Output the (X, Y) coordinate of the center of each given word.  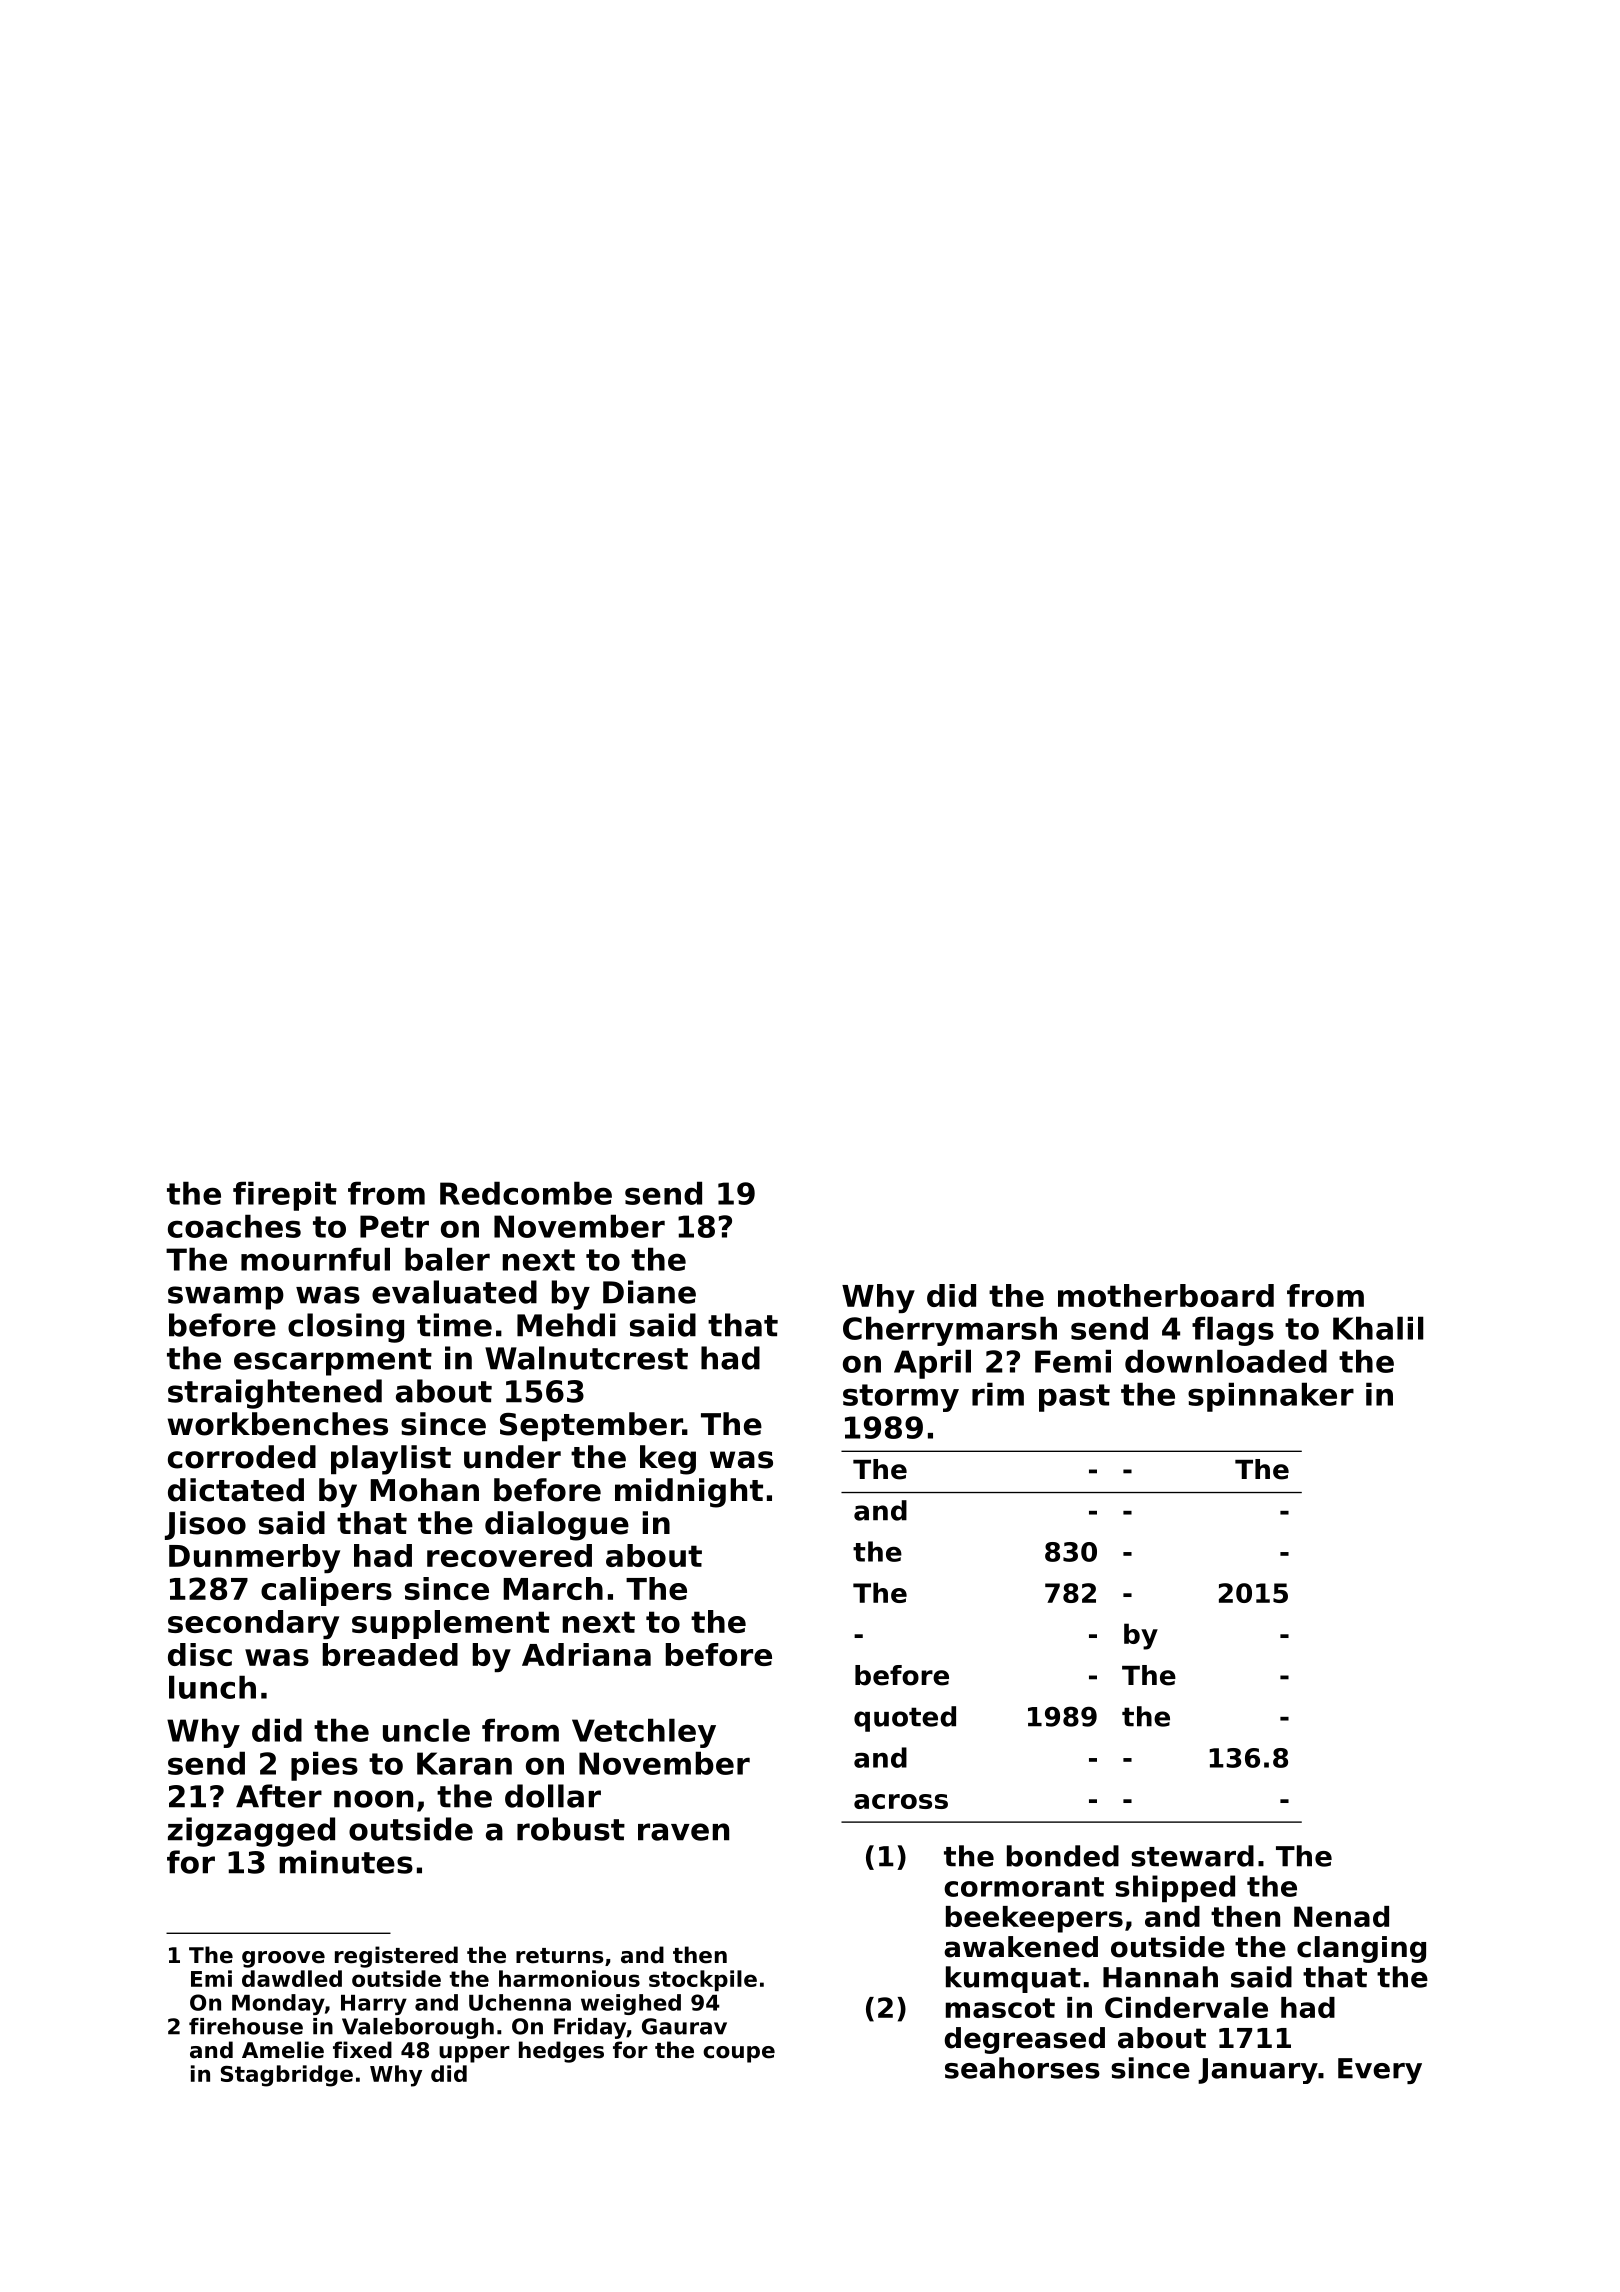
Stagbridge (287, 2076)
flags (1233, 1331)
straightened (275, 1394)
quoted (905, 1719)
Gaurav (684, 2026)
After (279, 1796)
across (901, 1801)
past (1074, 1398)
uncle (426, 1730)
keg (668, 1460)
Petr (394, 1226)
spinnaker (1271, 1397)
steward (1192, 1856)
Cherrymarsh (950, 1331)
